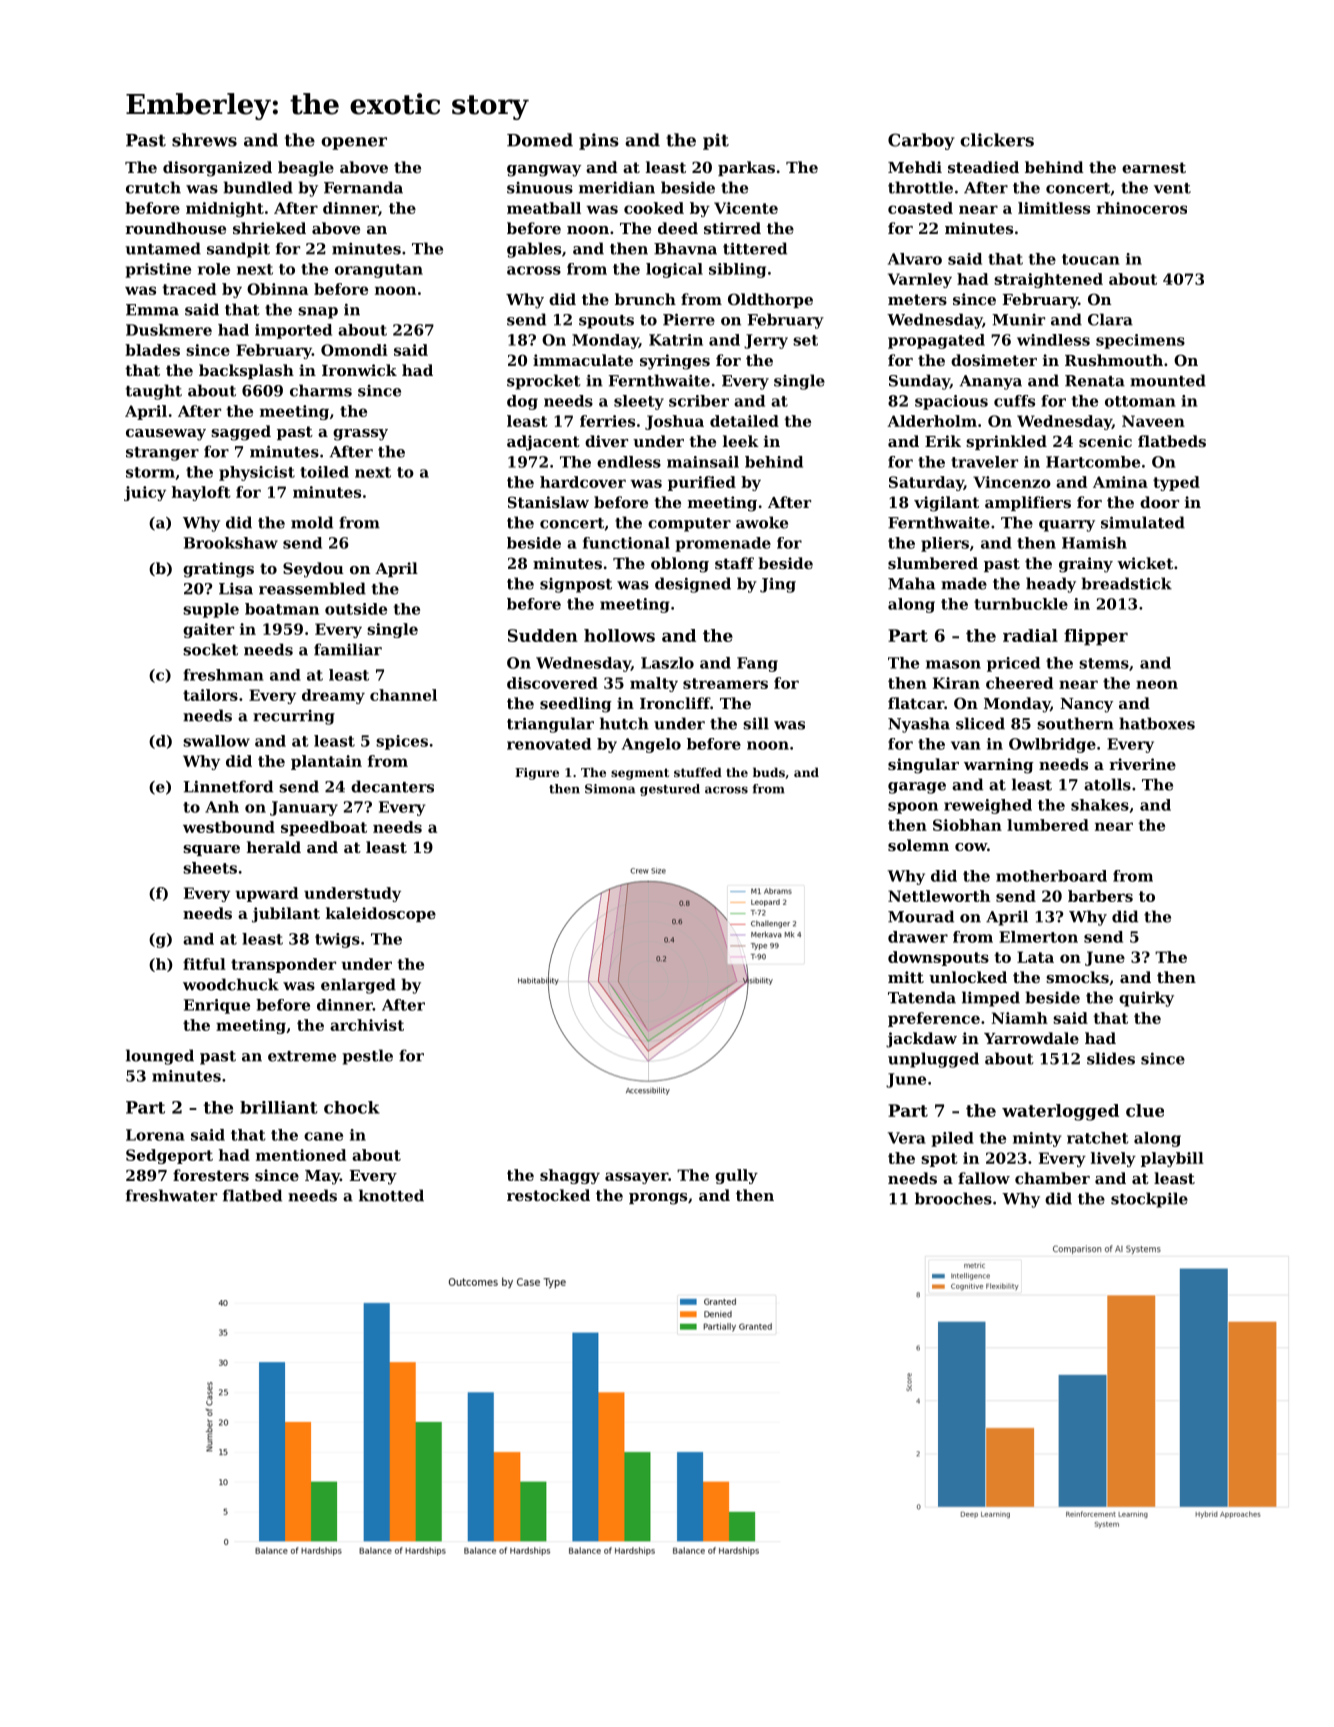 This document has height=1727, width=1334. I want to click on Sedgeport, so click(169, 1156).
